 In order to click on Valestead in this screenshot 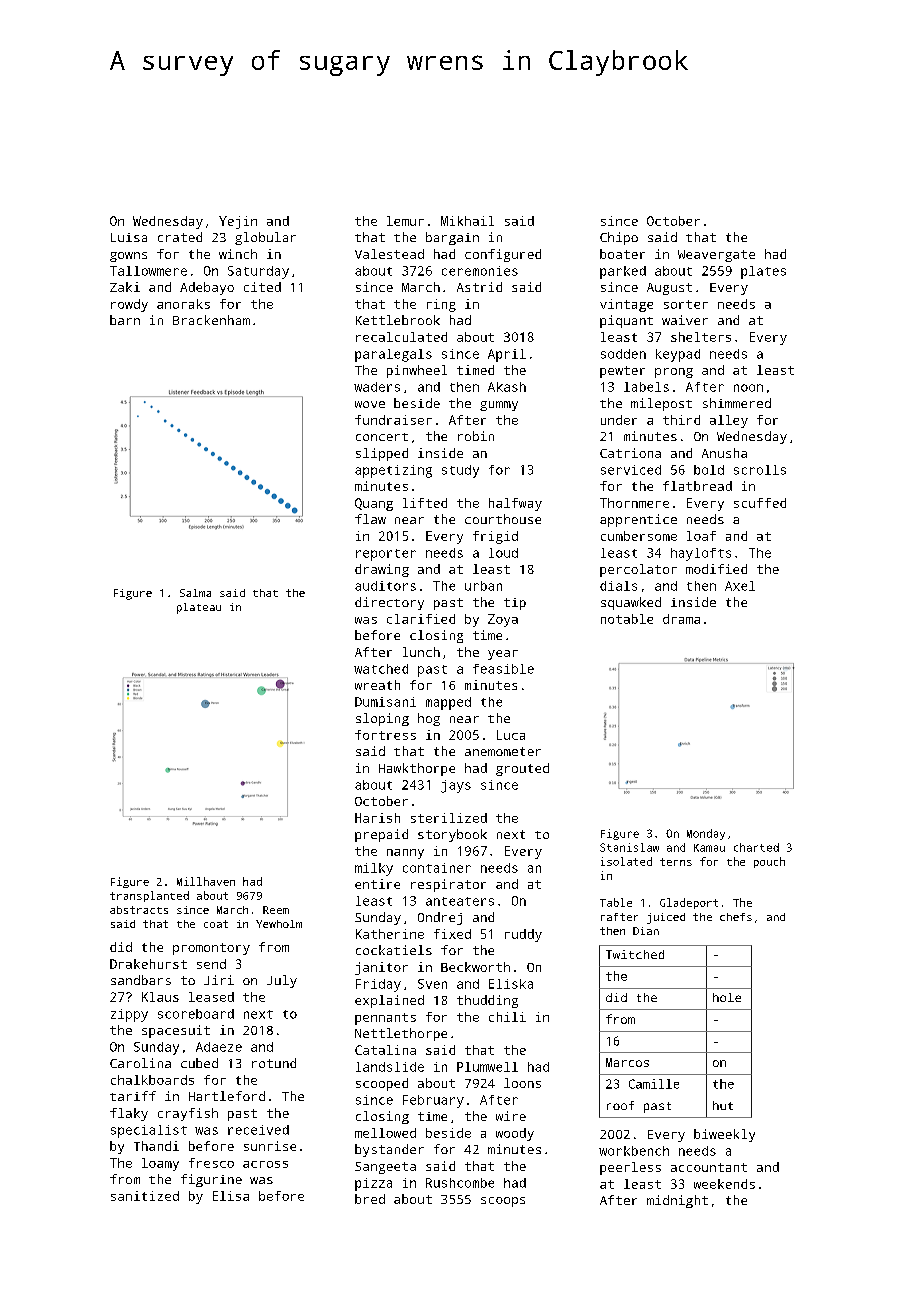, I will do `click(389, 254)`.
